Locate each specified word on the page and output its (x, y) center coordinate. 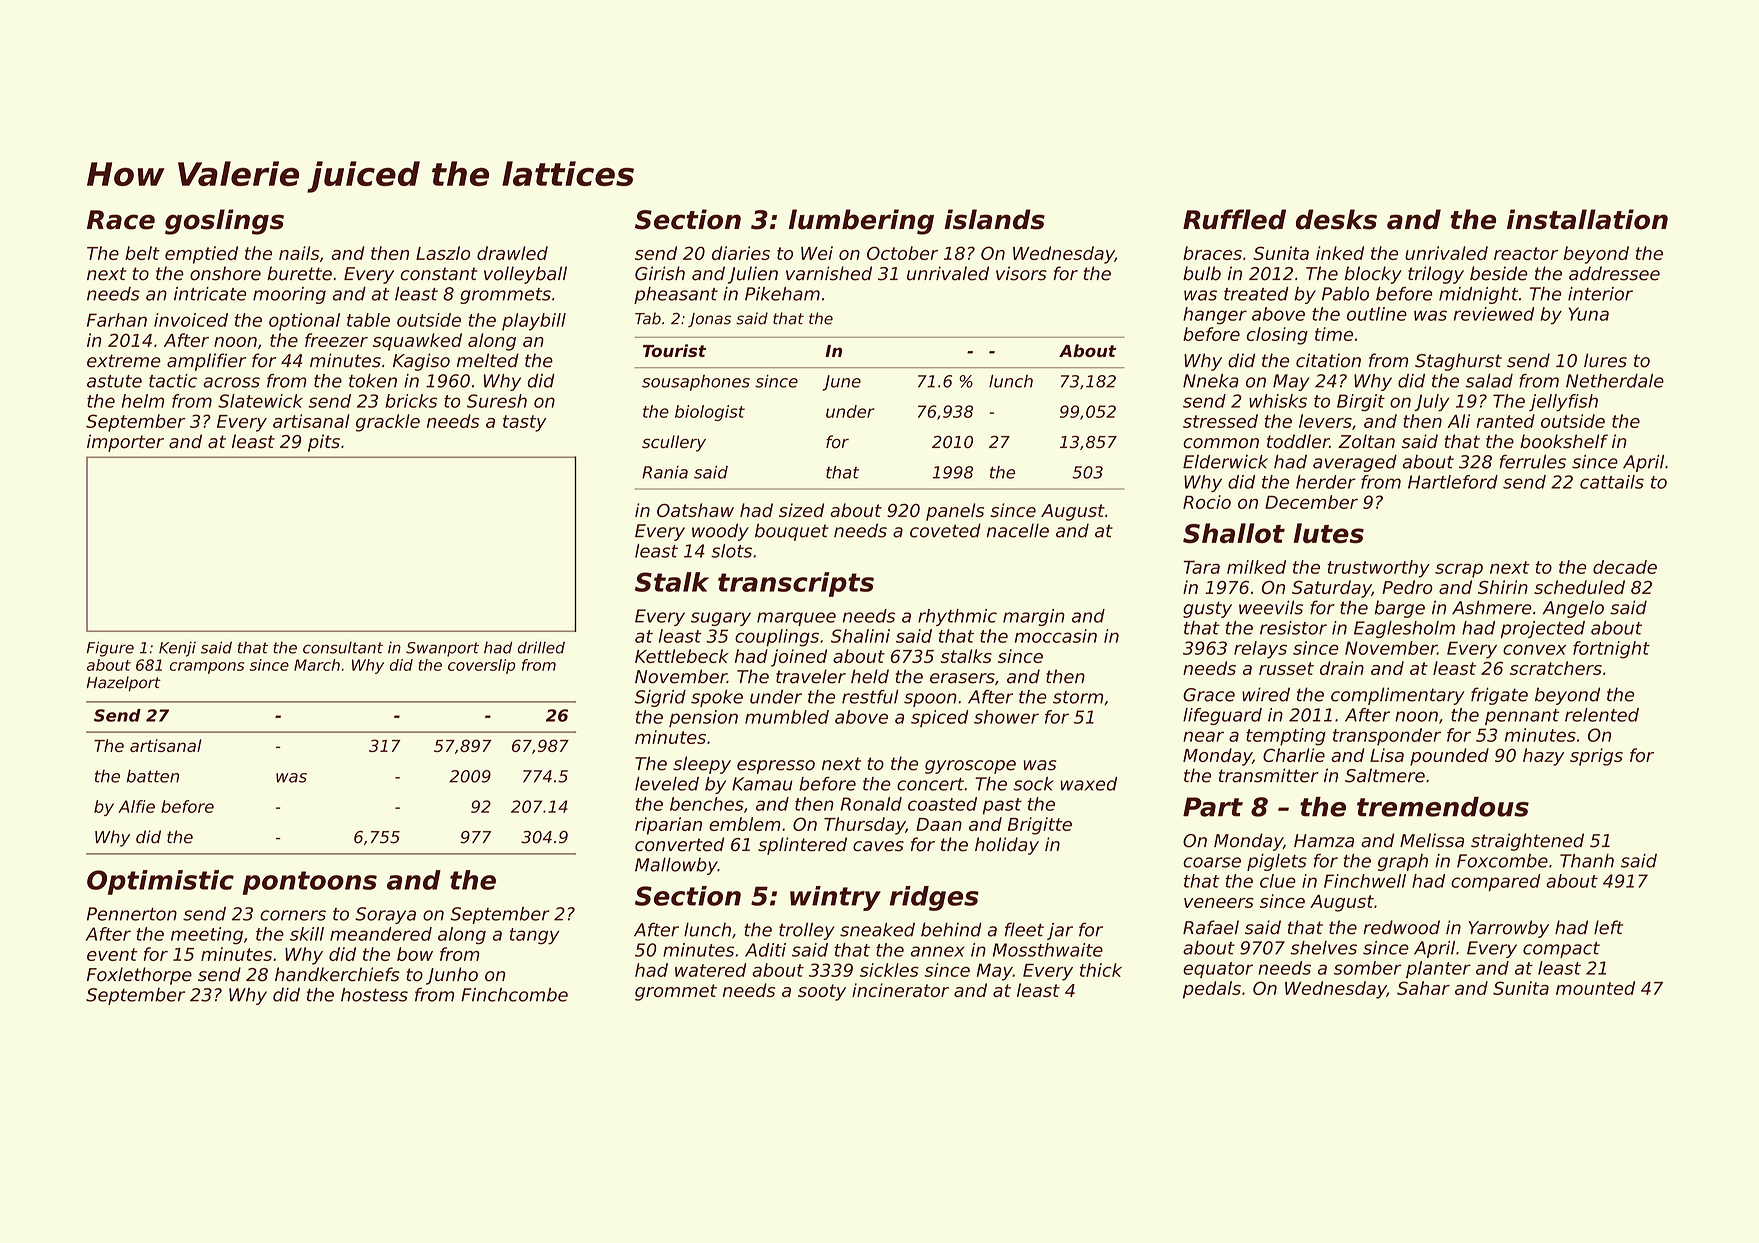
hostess (374, 994)
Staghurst (1458, 362)
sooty (822, 992)
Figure (110, 649)
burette (299, 273)
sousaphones (696, 383)
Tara (1201, 567)
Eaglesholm (1404, 629)
